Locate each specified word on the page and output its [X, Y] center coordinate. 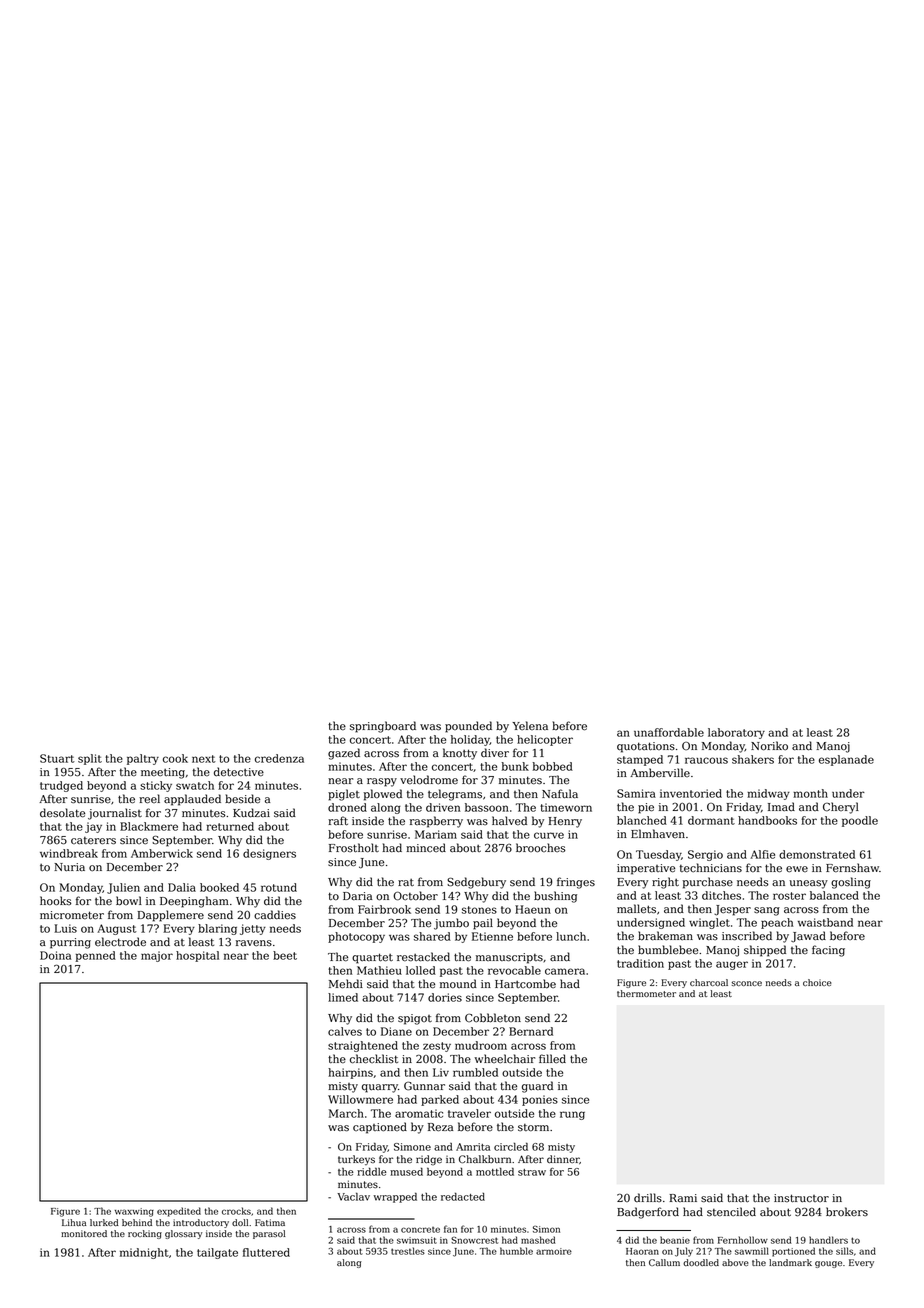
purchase [708, 883]
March [346, 1113]
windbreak [69, 853]
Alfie [762, 854]
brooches [540, 848]
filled [552, 1059]
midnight [144, 1253]
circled [511, 1146]
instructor [801, 1198]
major [157, 956]
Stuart [57, 758]
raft [338, 821]
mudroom [481, 1045]
